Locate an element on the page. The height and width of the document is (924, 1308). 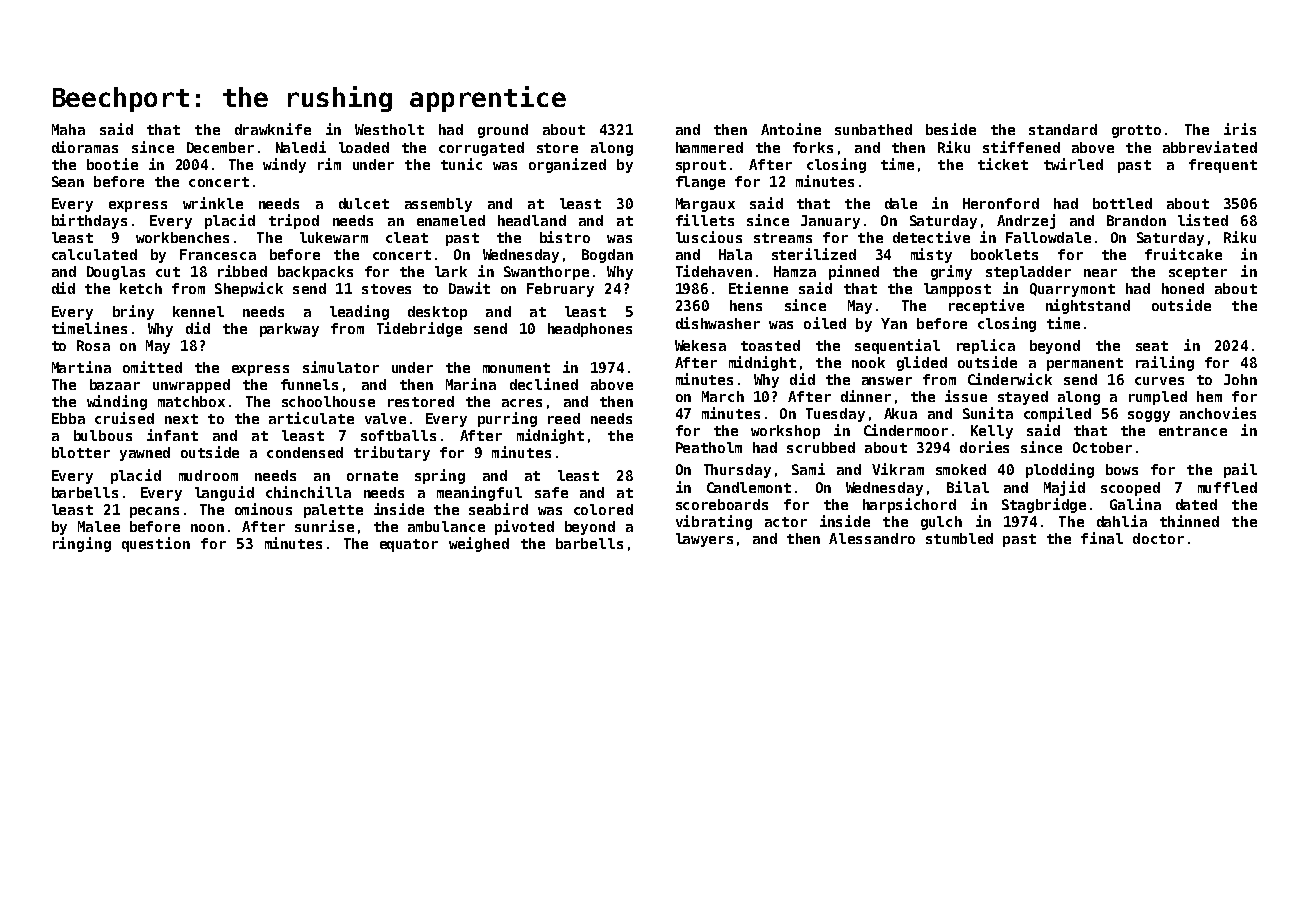
grotto is located at coordinates (1136, 131).
